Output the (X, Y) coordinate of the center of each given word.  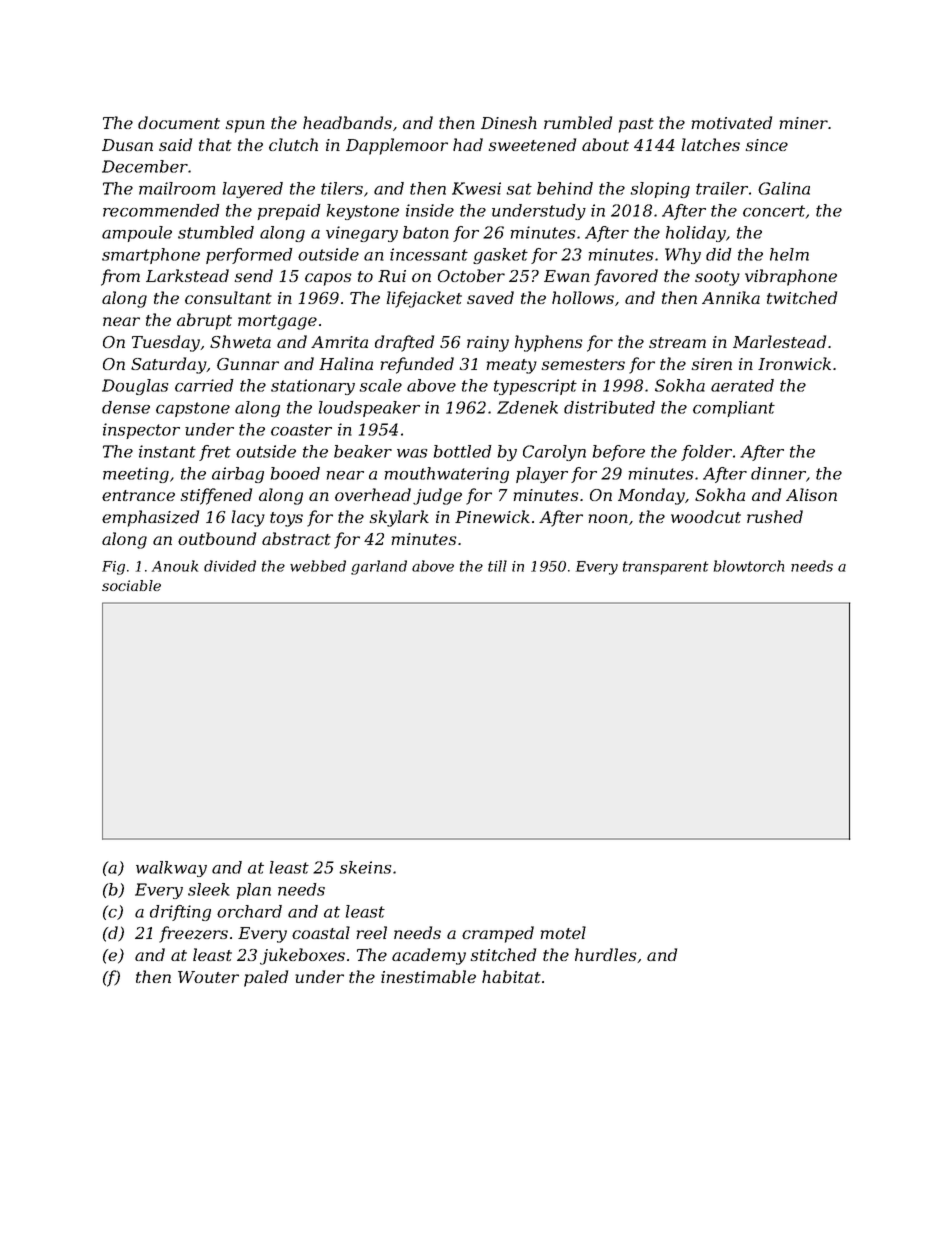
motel (563, 932)
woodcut (706, 516)
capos (328, 279)
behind (565, 188)
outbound (217, 538)
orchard (249, 911)
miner (804, 123)
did (719, 254)
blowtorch (749, 566)
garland (379, 567)
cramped (498, 934)
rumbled (578, 122)
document (179, 122)
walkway (171, 869)
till (497, 566)
